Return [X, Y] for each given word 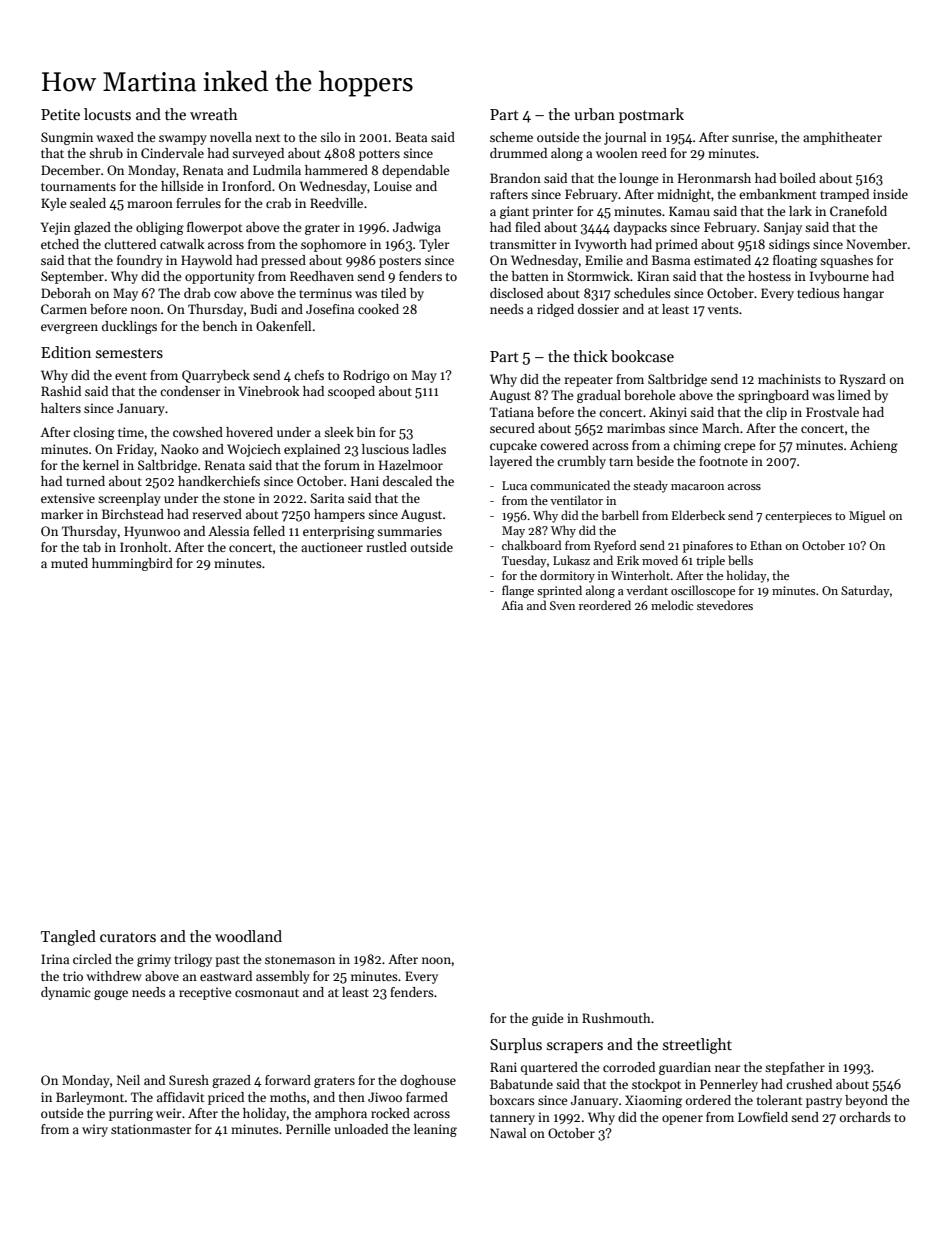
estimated [722, 260]
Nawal [508, 1133]
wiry [95, 1130]
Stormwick [598, 276]
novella [231, 137]
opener [682, 1120]
